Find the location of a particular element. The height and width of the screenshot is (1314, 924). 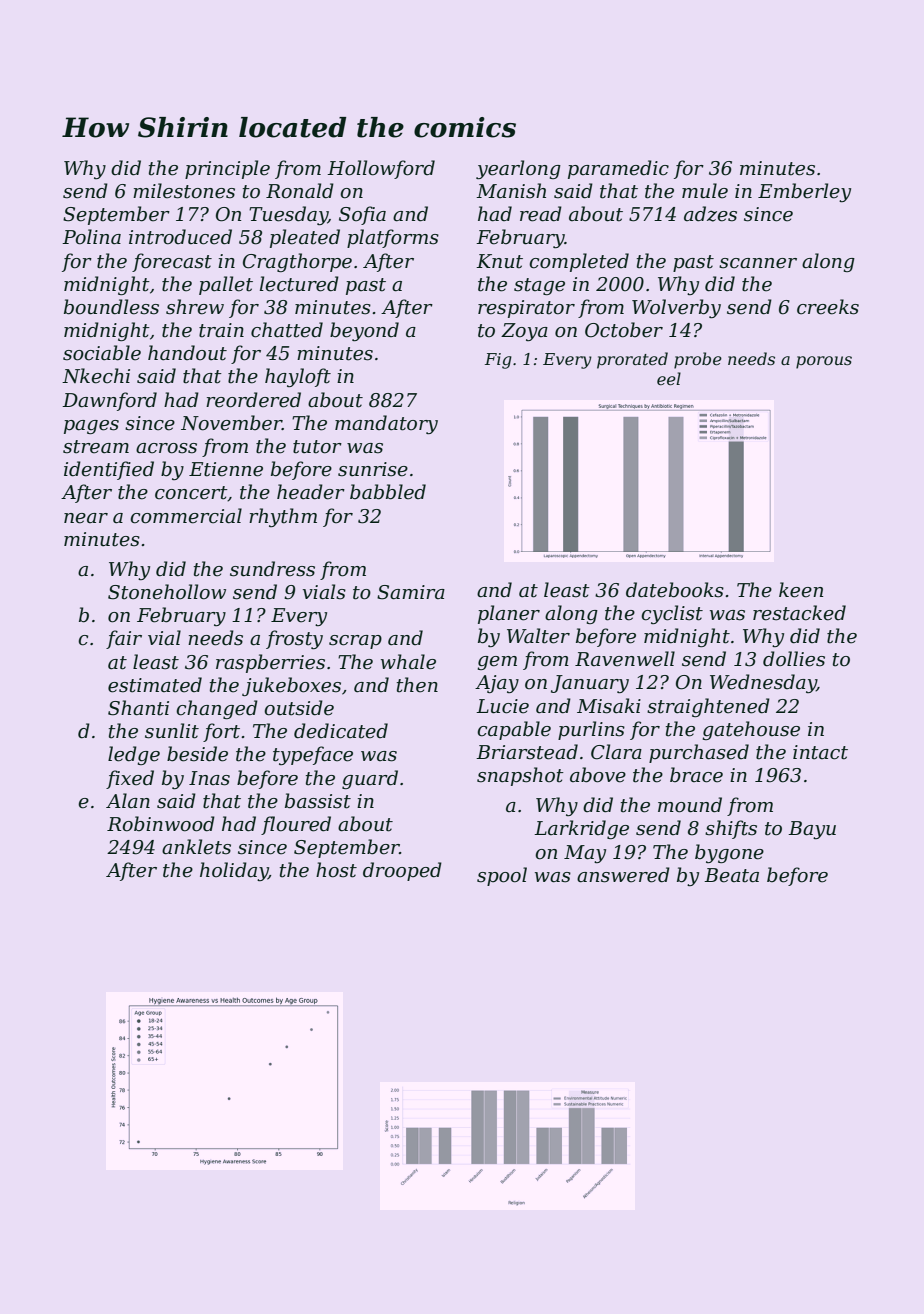

Emberley is located at coordinates (804, 192).
